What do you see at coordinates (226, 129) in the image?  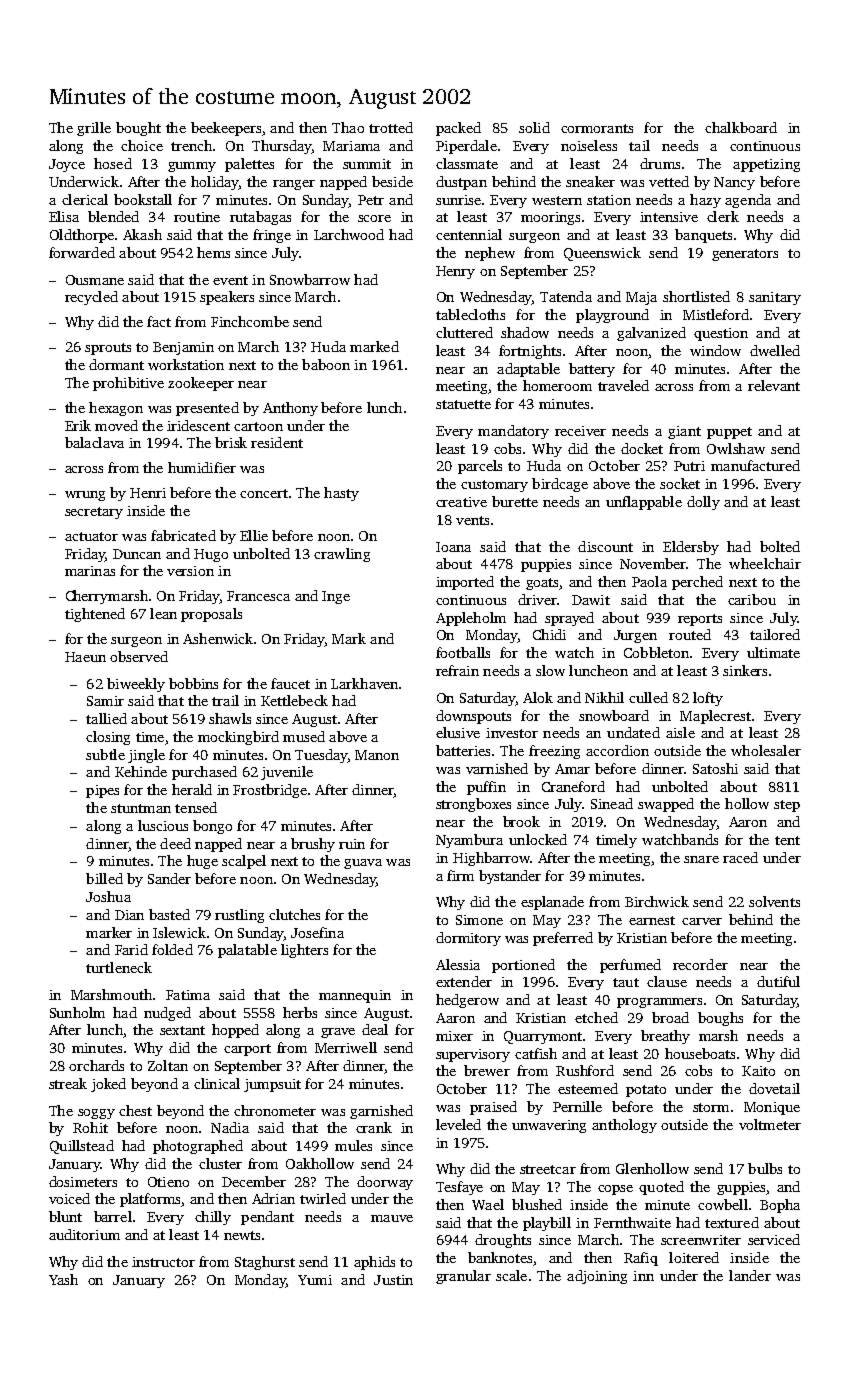 I see `beekeepers` at bounding box center [226, 129].
